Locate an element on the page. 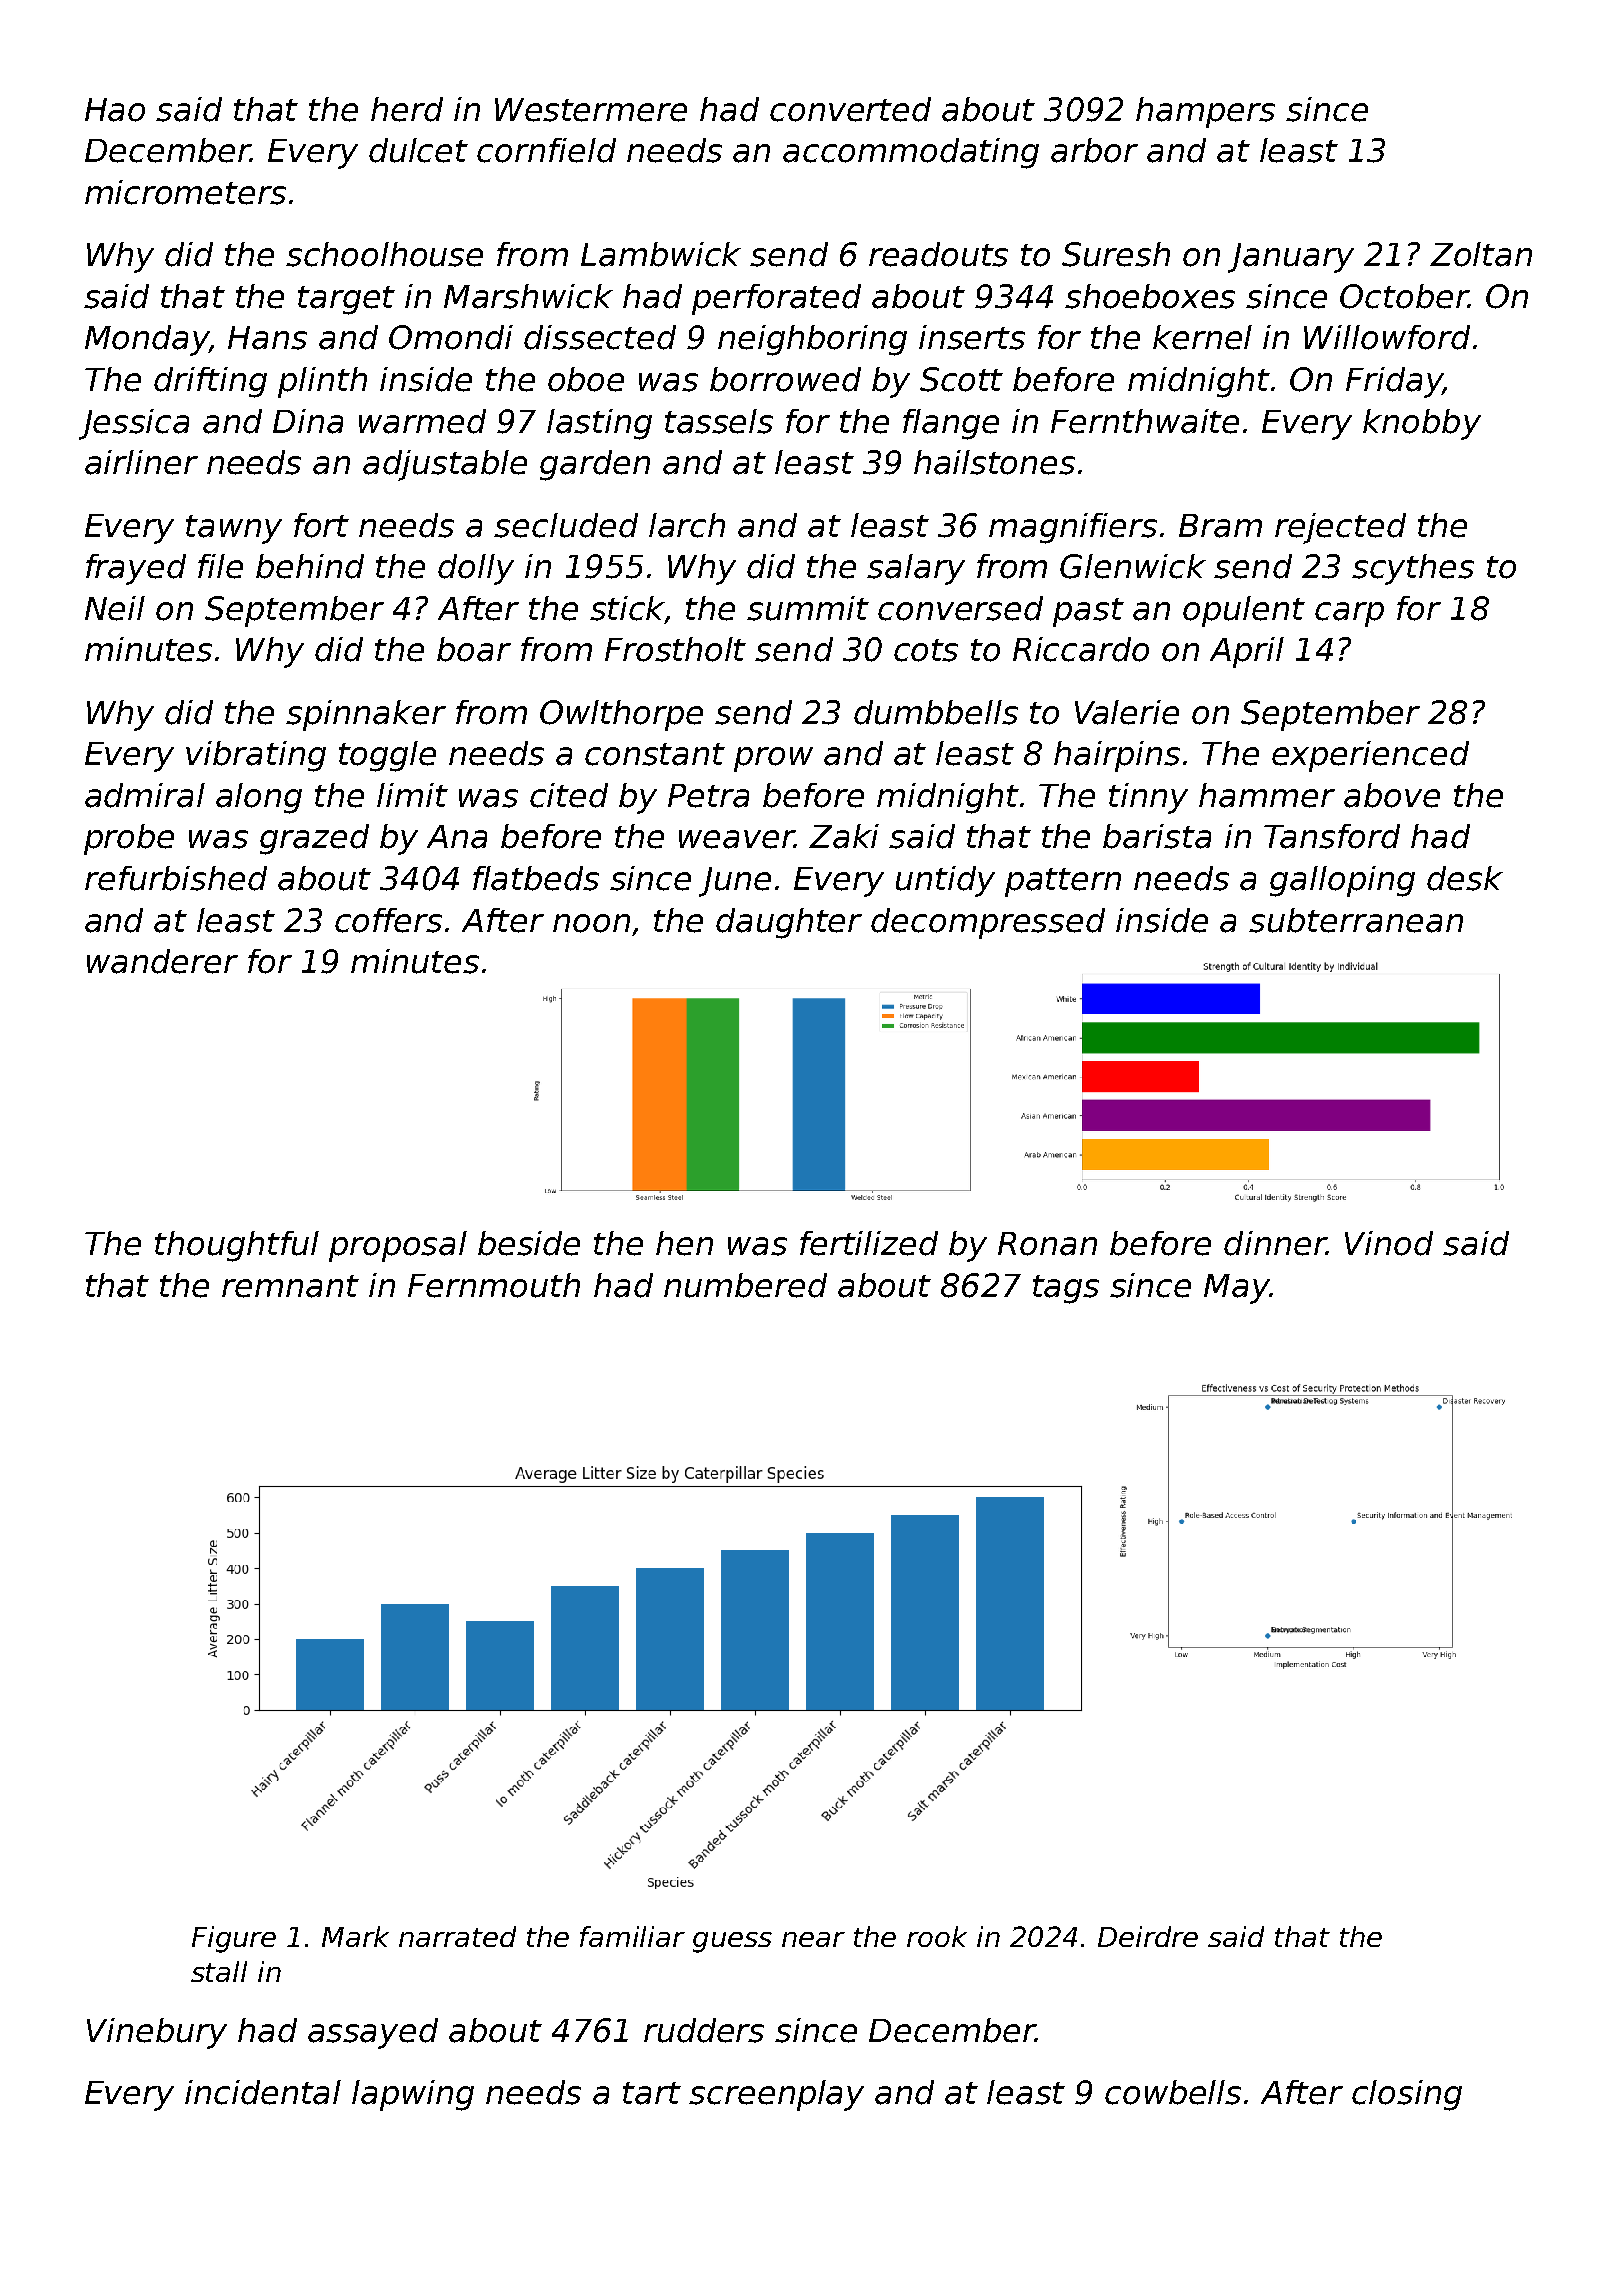 This image has width=1620, height=2292. lapwing is located at coordinates (413, 2095).
